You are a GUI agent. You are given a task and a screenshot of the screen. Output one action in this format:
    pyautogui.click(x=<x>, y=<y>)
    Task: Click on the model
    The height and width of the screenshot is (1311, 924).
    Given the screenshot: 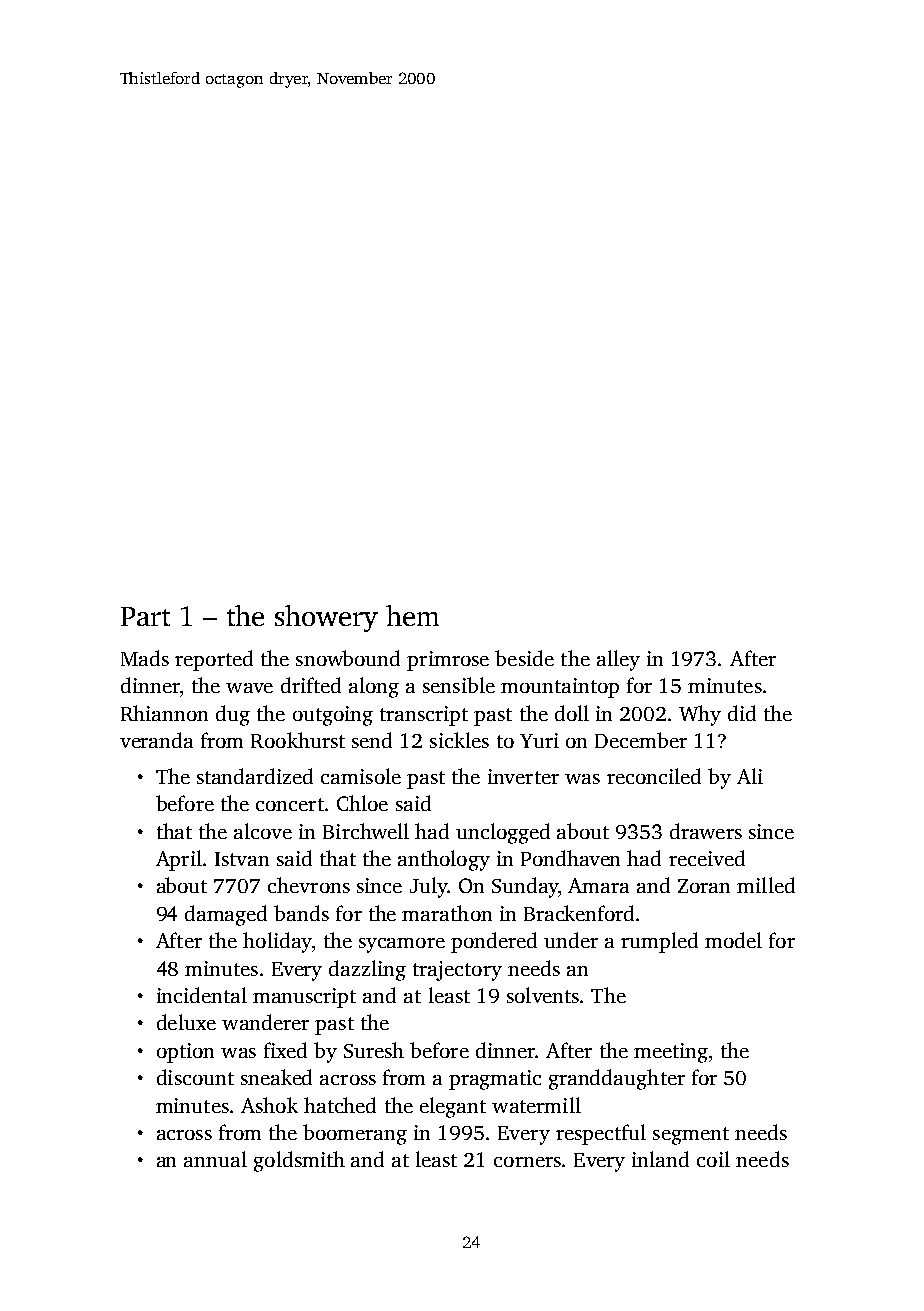 What is the action you would take?
    pyautogui.click(x=733, y=940)
